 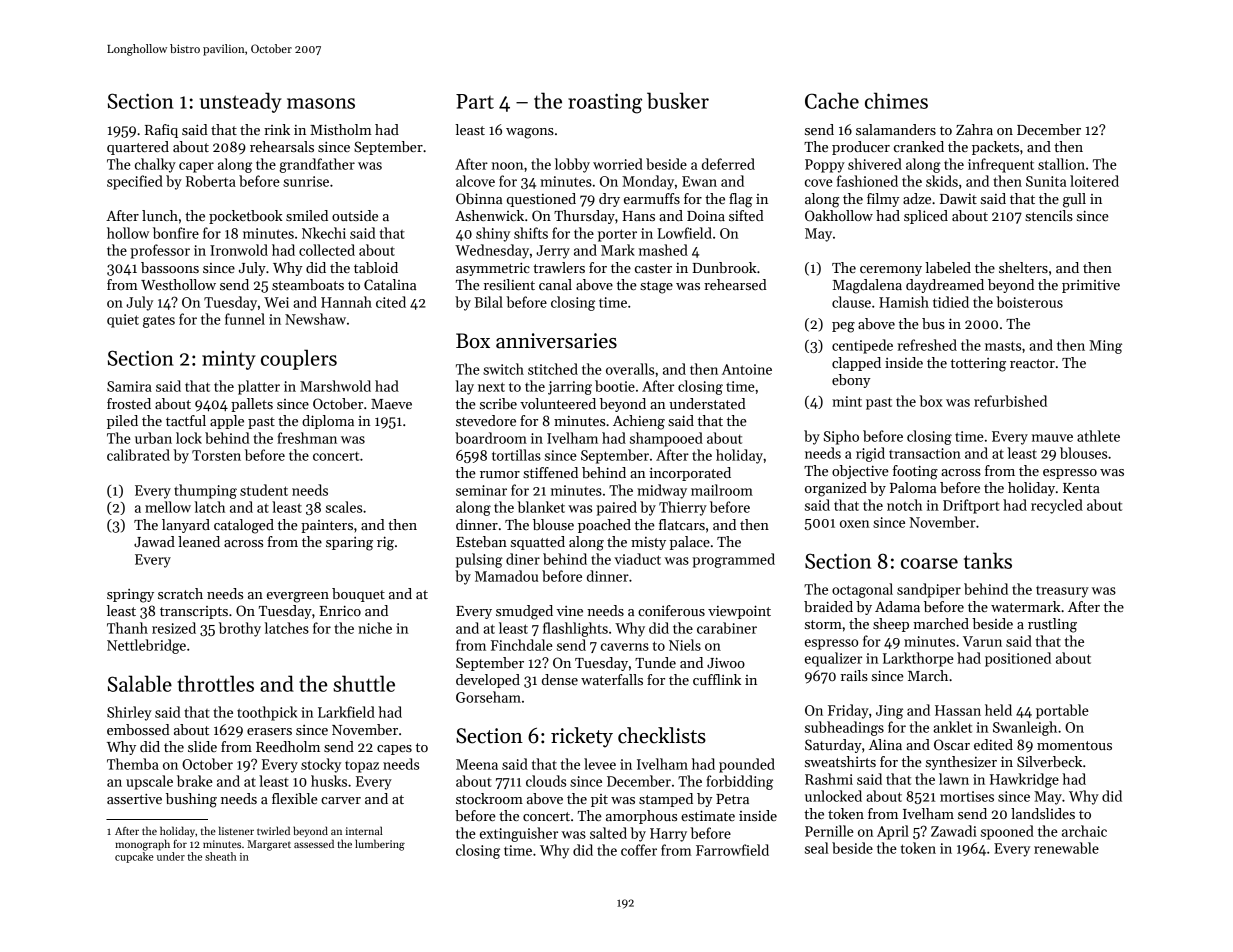 I want to click on refurbished, so click(x=1010, y=401).
